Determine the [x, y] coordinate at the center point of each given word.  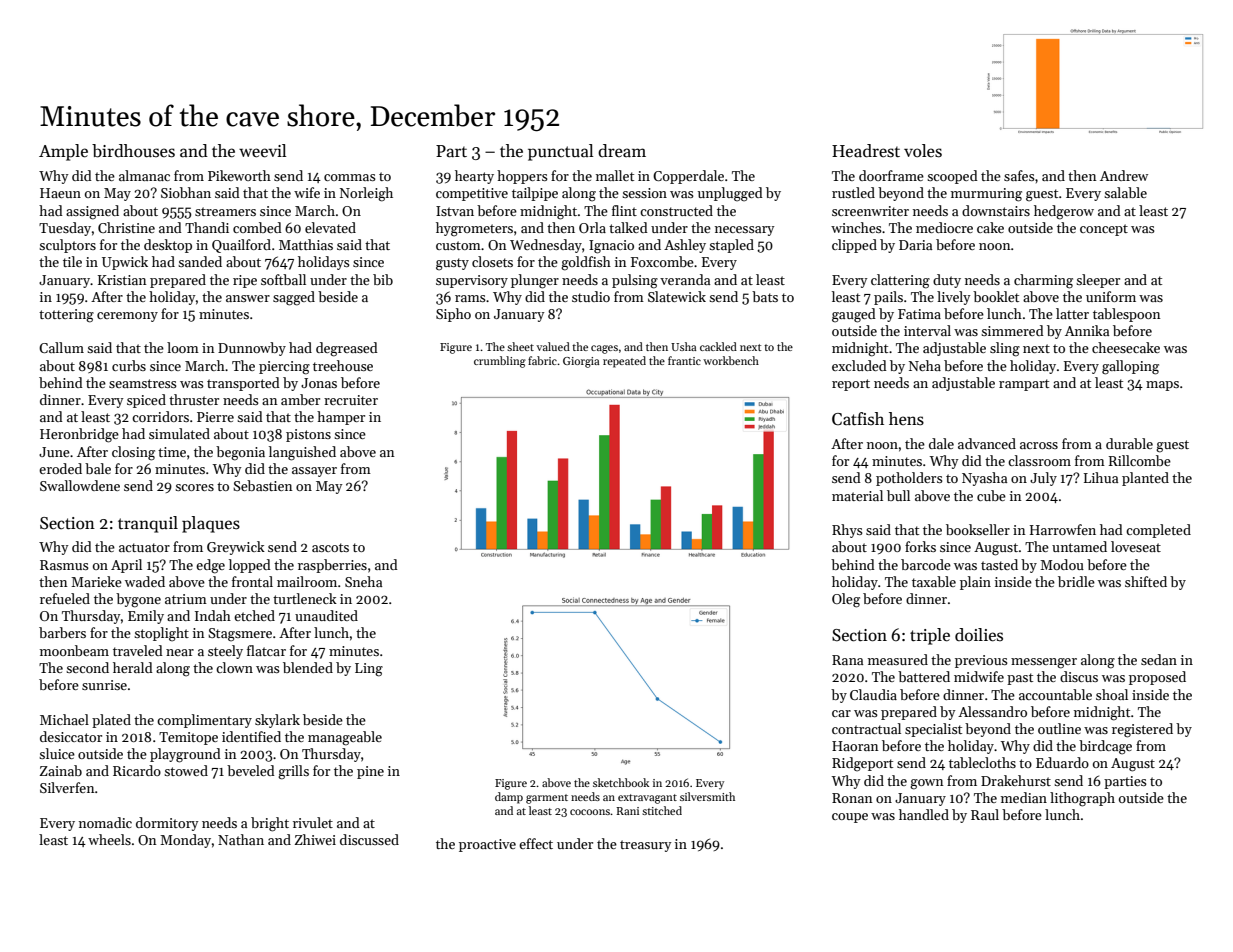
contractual [866, 728]
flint [624, 210]
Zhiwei [315, 839]
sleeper [1098, 281]
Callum [61, 347]
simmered [1012, 330]
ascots [330, 547]
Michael [64, 719]
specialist [933, 730]
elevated [330, 227]
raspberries [332, 566]
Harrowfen [1063, 529]
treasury [646, 846]
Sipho [453, 315]
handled [924, 814]
